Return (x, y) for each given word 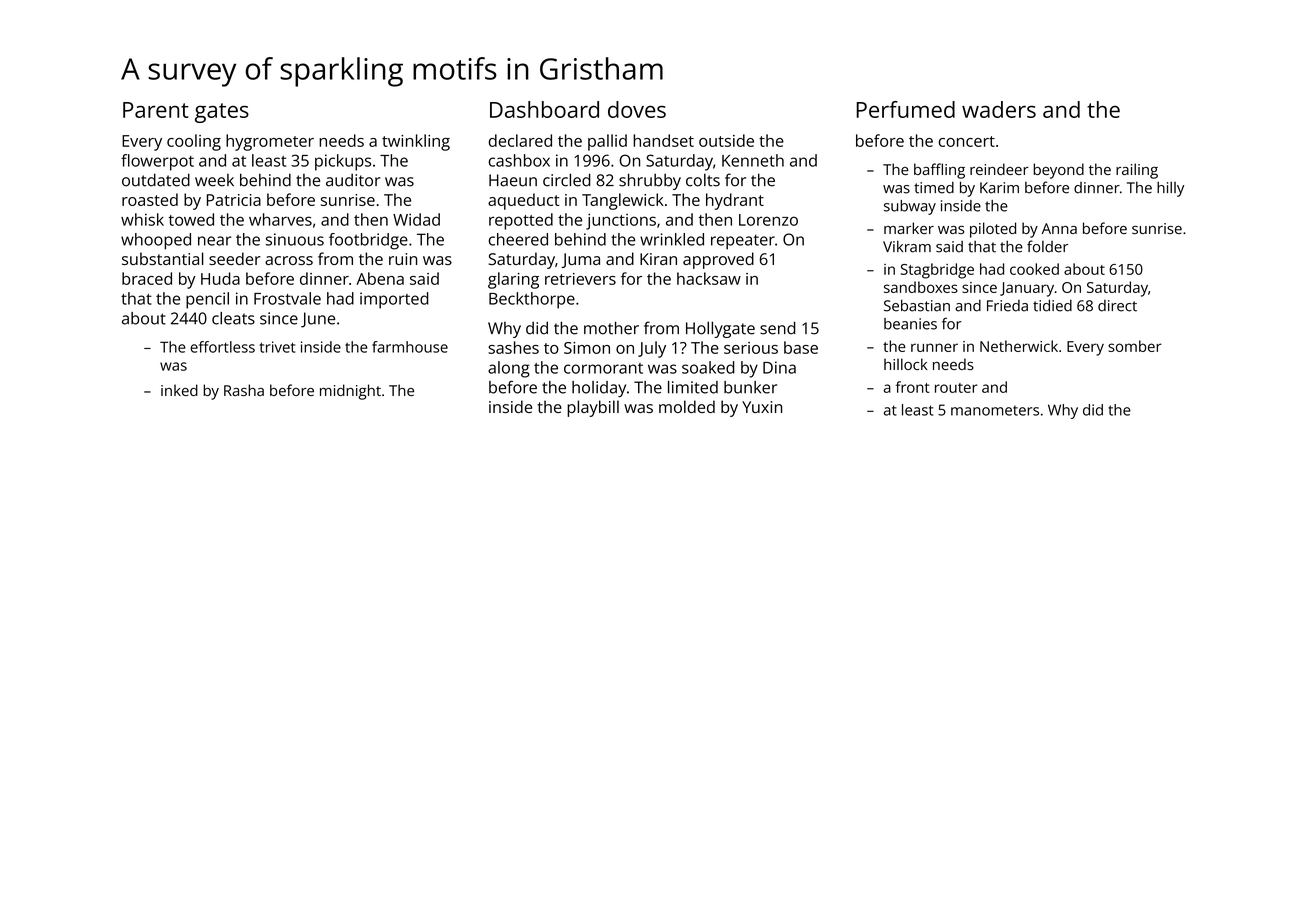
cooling (194, 142)
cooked (1034, 269)
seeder (235, 258)
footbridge (368, 241)
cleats (233, 318)
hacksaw (709, 278)
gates (222, 113)
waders (999, 109)
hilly (1170, 189)
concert (966, 141)
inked (179, 390)
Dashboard (544, 109)
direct (1117, 306)
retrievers (580, 279)
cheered (518, 239)
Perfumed (905, 109)
